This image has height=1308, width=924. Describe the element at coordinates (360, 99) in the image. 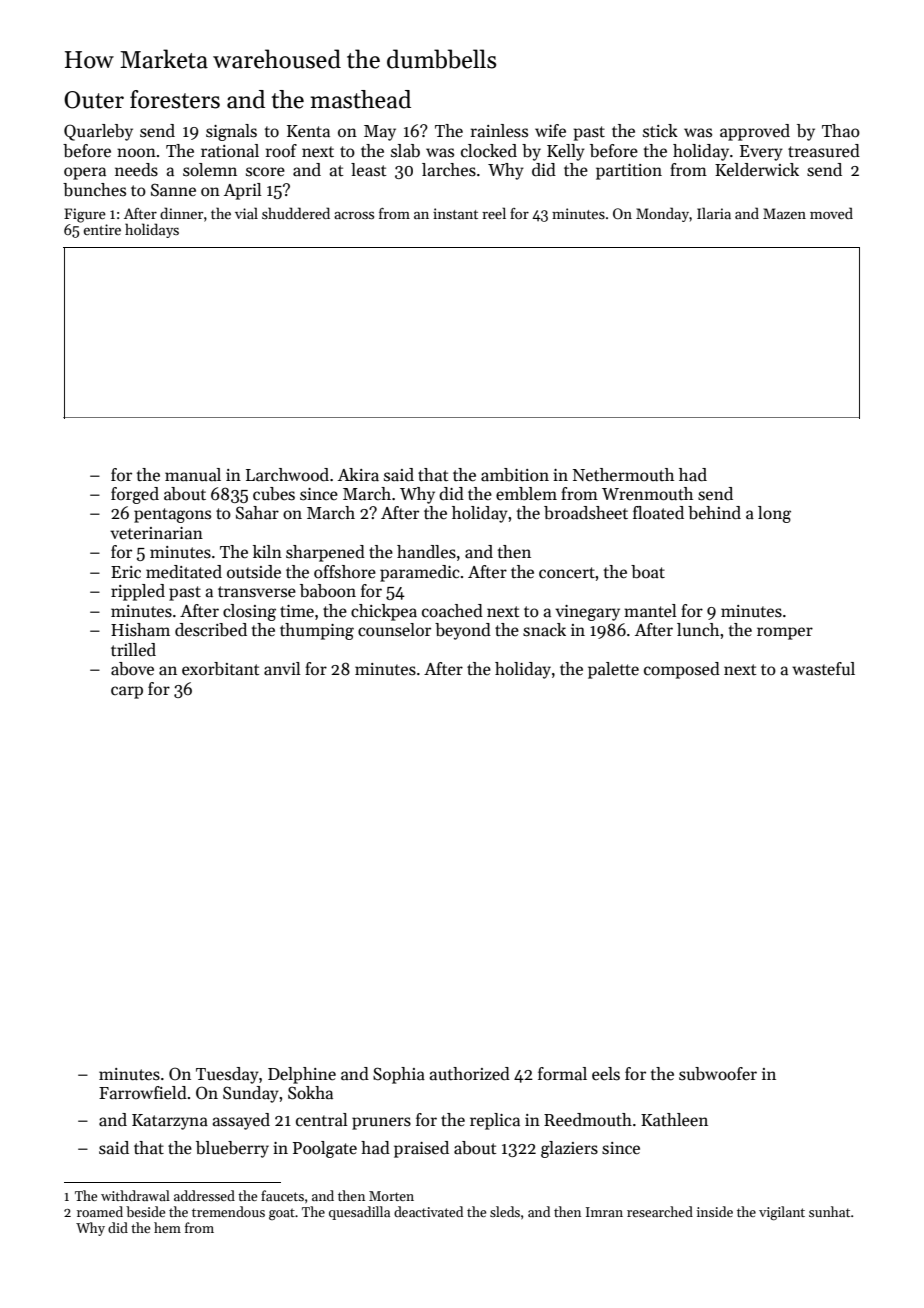

I see `masthead` at that location.
